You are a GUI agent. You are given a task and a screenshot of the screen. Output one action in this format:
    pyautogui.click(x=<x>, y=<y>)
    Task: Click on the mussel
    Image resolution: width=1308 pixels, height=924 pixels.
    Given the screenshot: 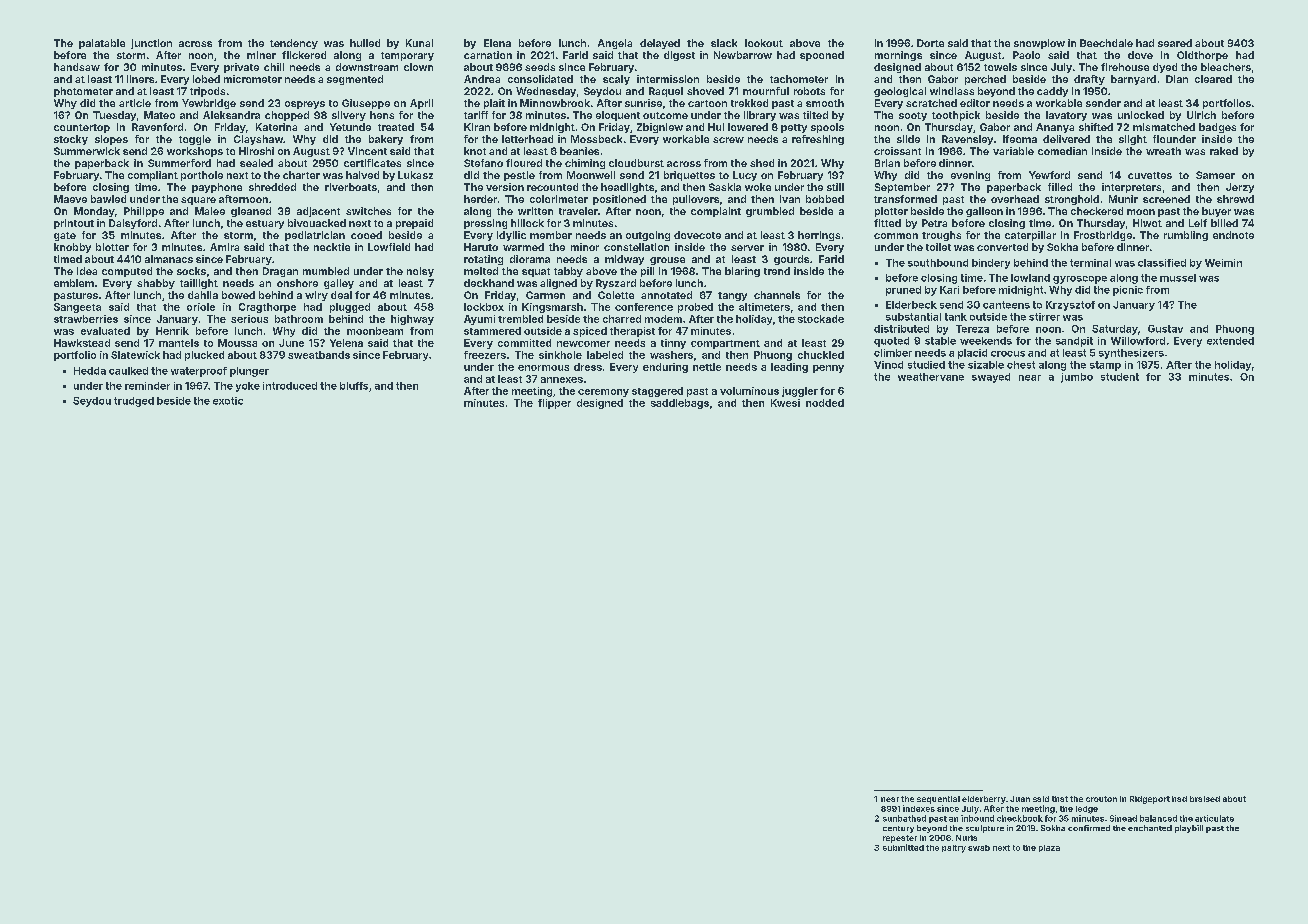 What is the action you would take?
    pyautogui.click(x=1178, y=278)
